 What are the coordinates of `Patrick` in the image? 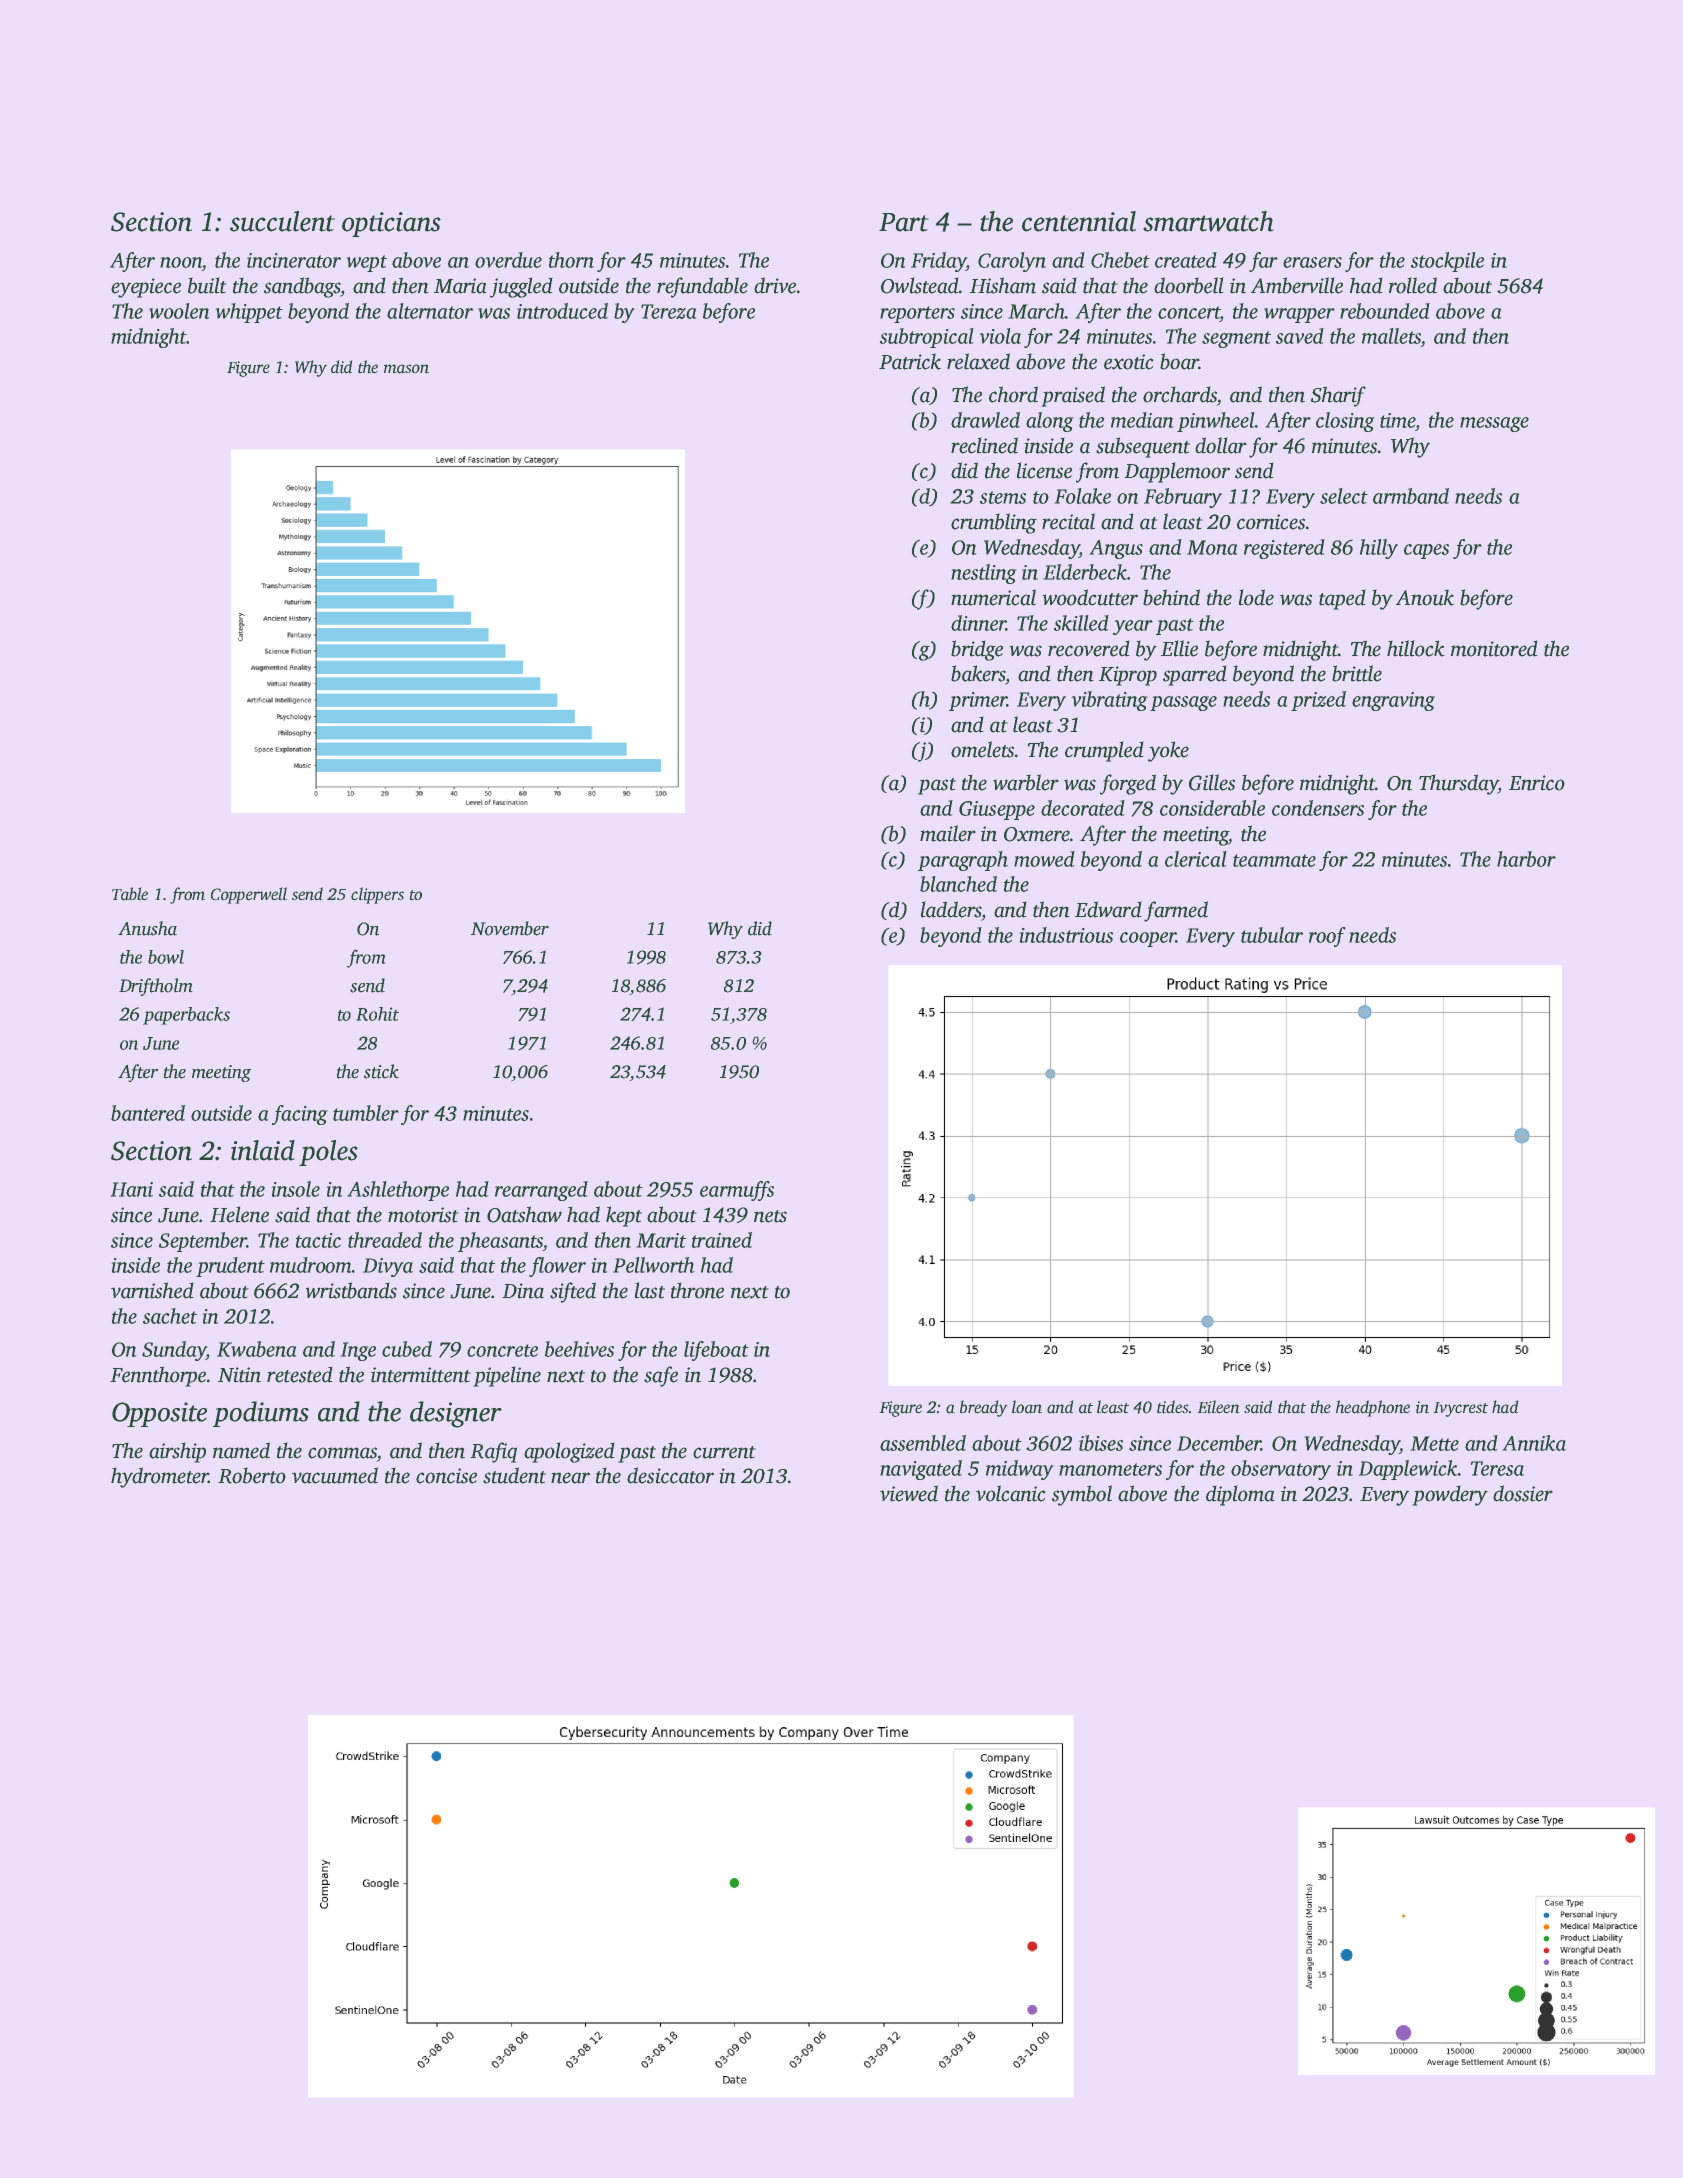 It's located at (910, 361).
